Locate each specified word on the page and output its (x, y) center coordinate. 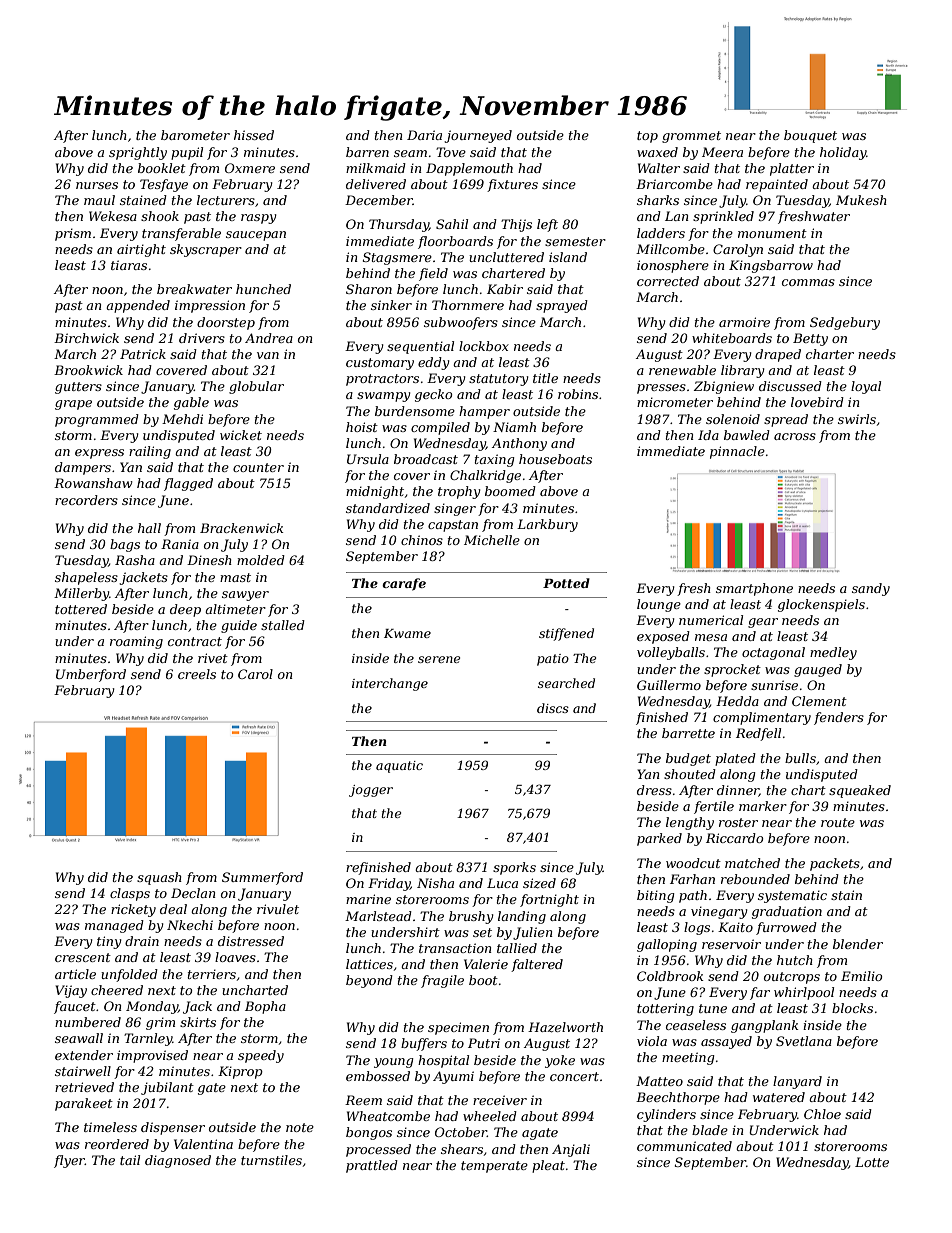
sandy (871, 589)
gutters (78, 388)
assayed (726, 1042)
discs (553, 708)
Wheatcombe (388, 1116)
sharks (658, 200)
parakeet (84, 1104)
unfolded (129, 975)
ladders (661, 233)
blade (710, 1130)
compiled (440, 428)
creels (197, 674)
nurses (97, 185)
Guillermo (669, 685)
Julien (533, 933)
